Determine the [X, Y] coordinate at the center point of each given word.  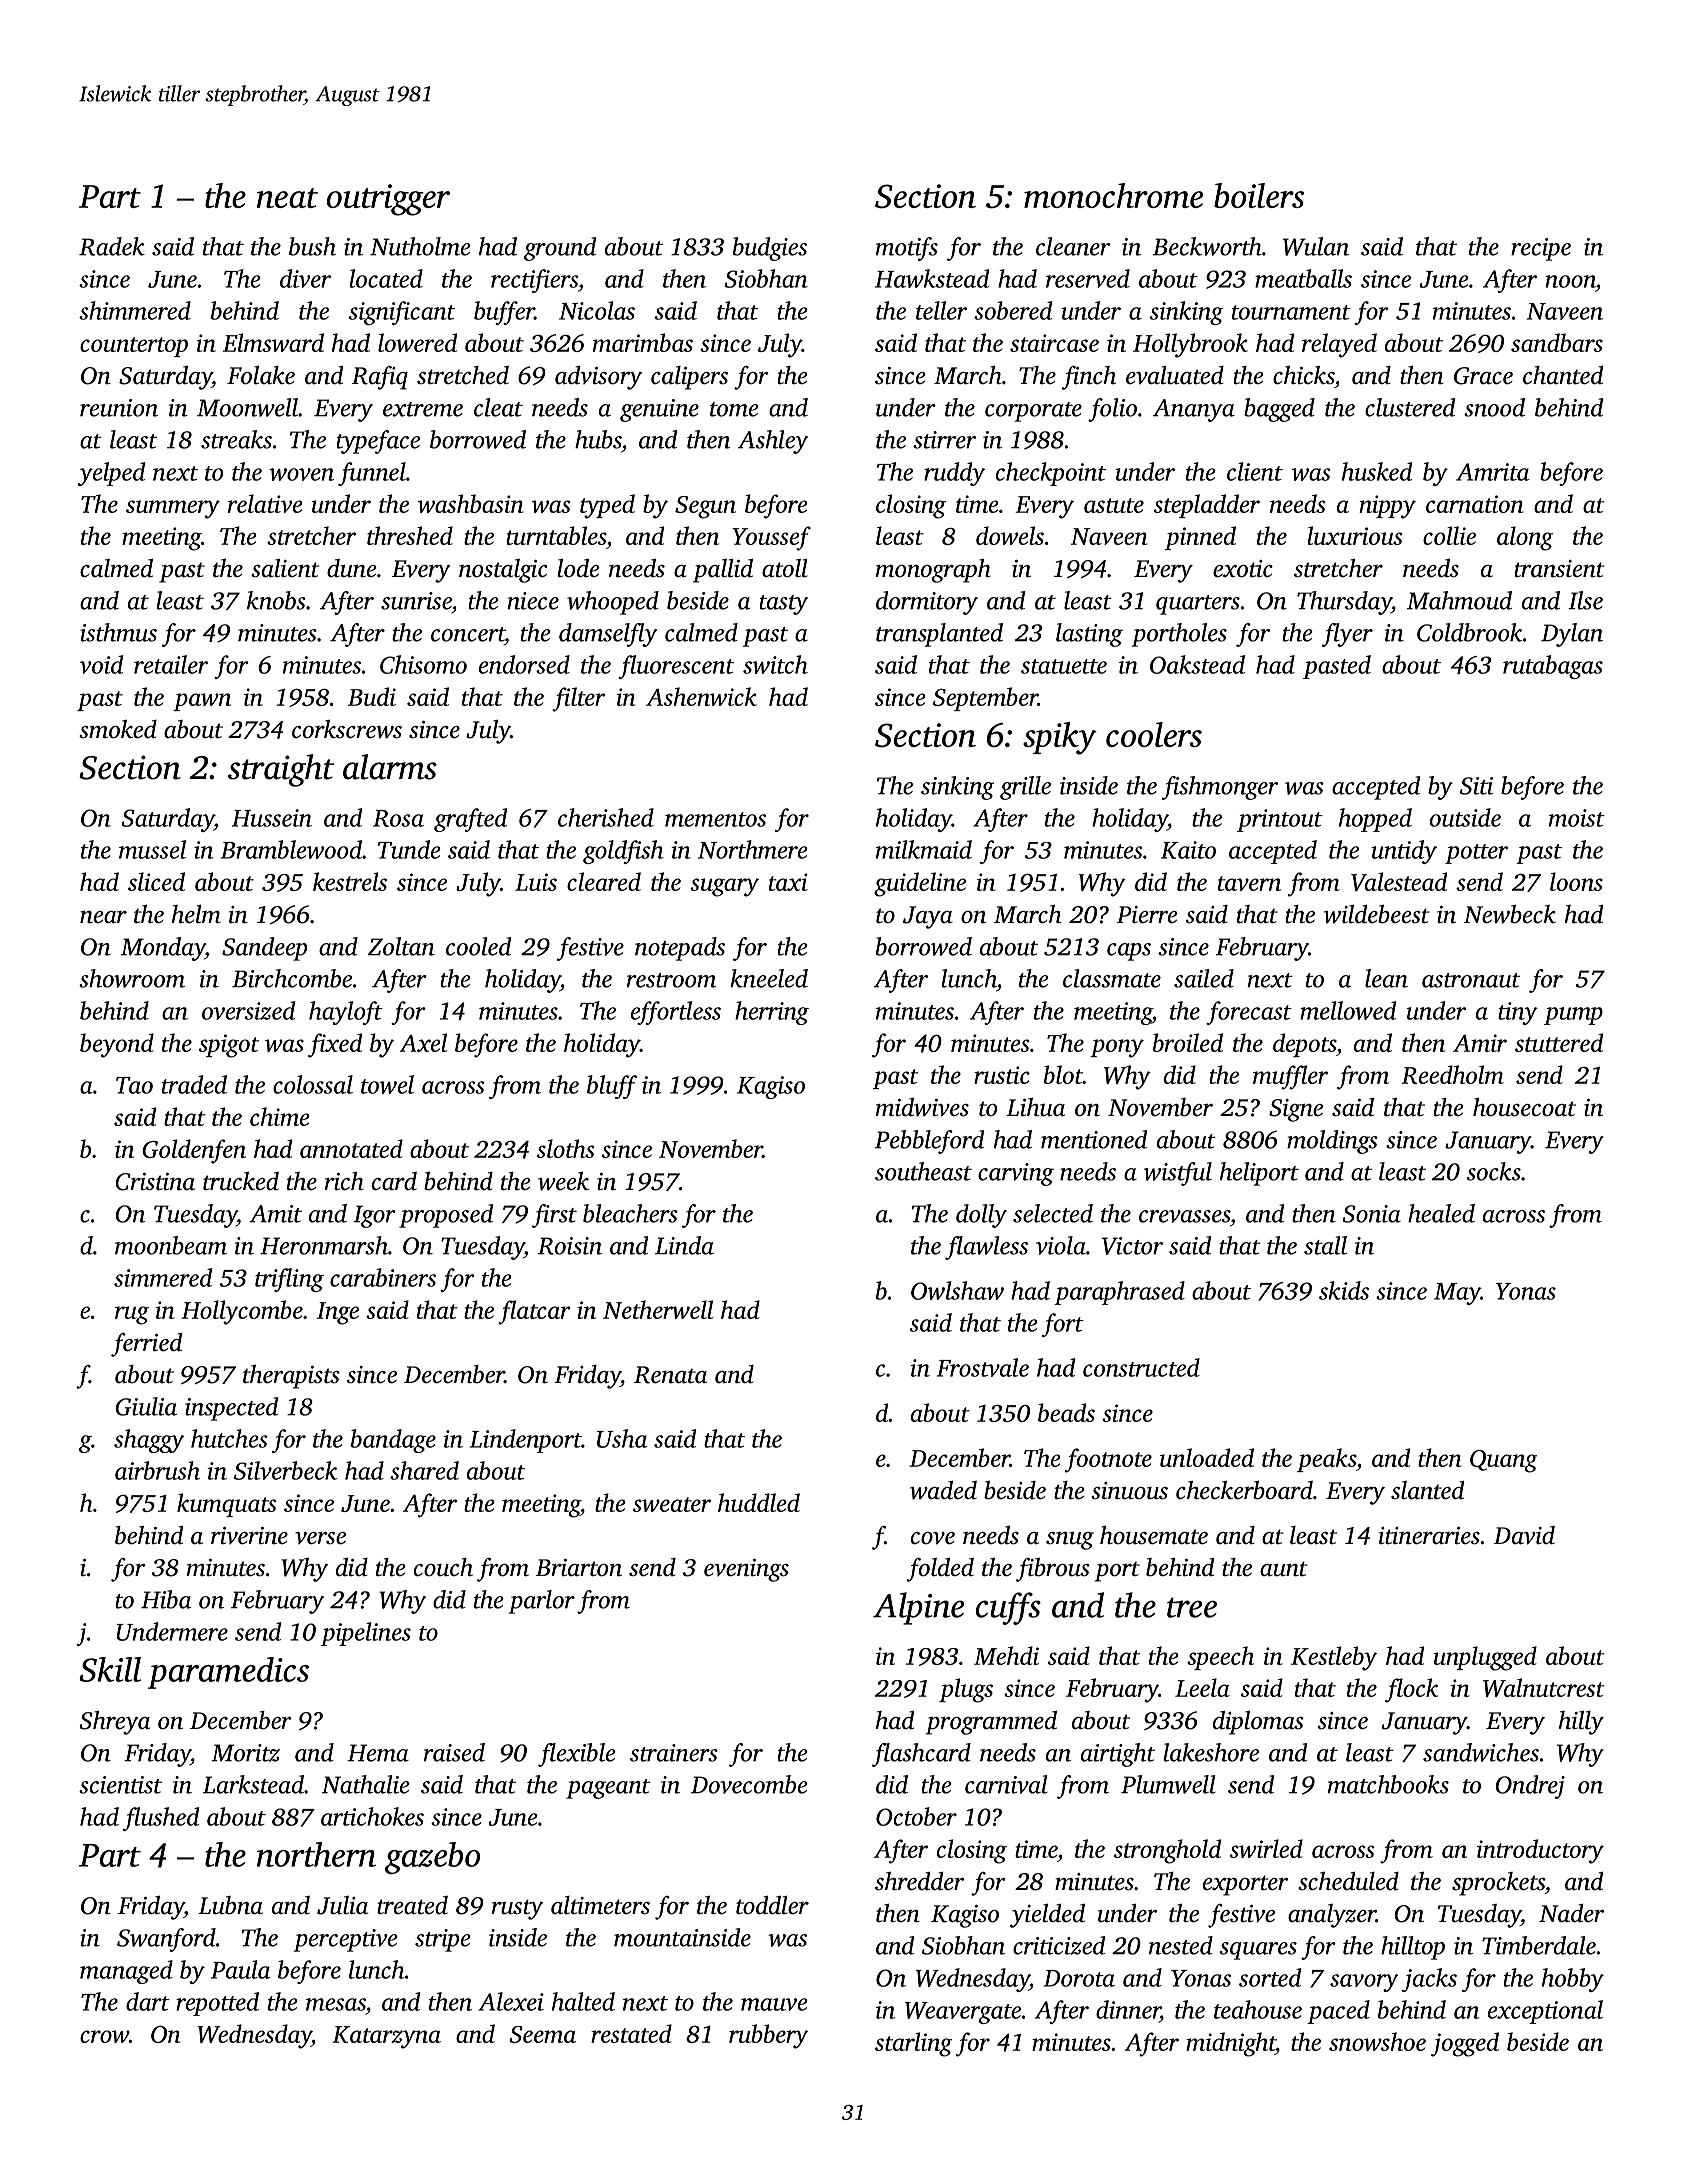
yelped [111, 474]
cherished [606, 817]
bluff [612, 1087]
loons [1576, 881]
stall [1325, 1245]
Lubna [230, 1905]
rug [132, 1315]
